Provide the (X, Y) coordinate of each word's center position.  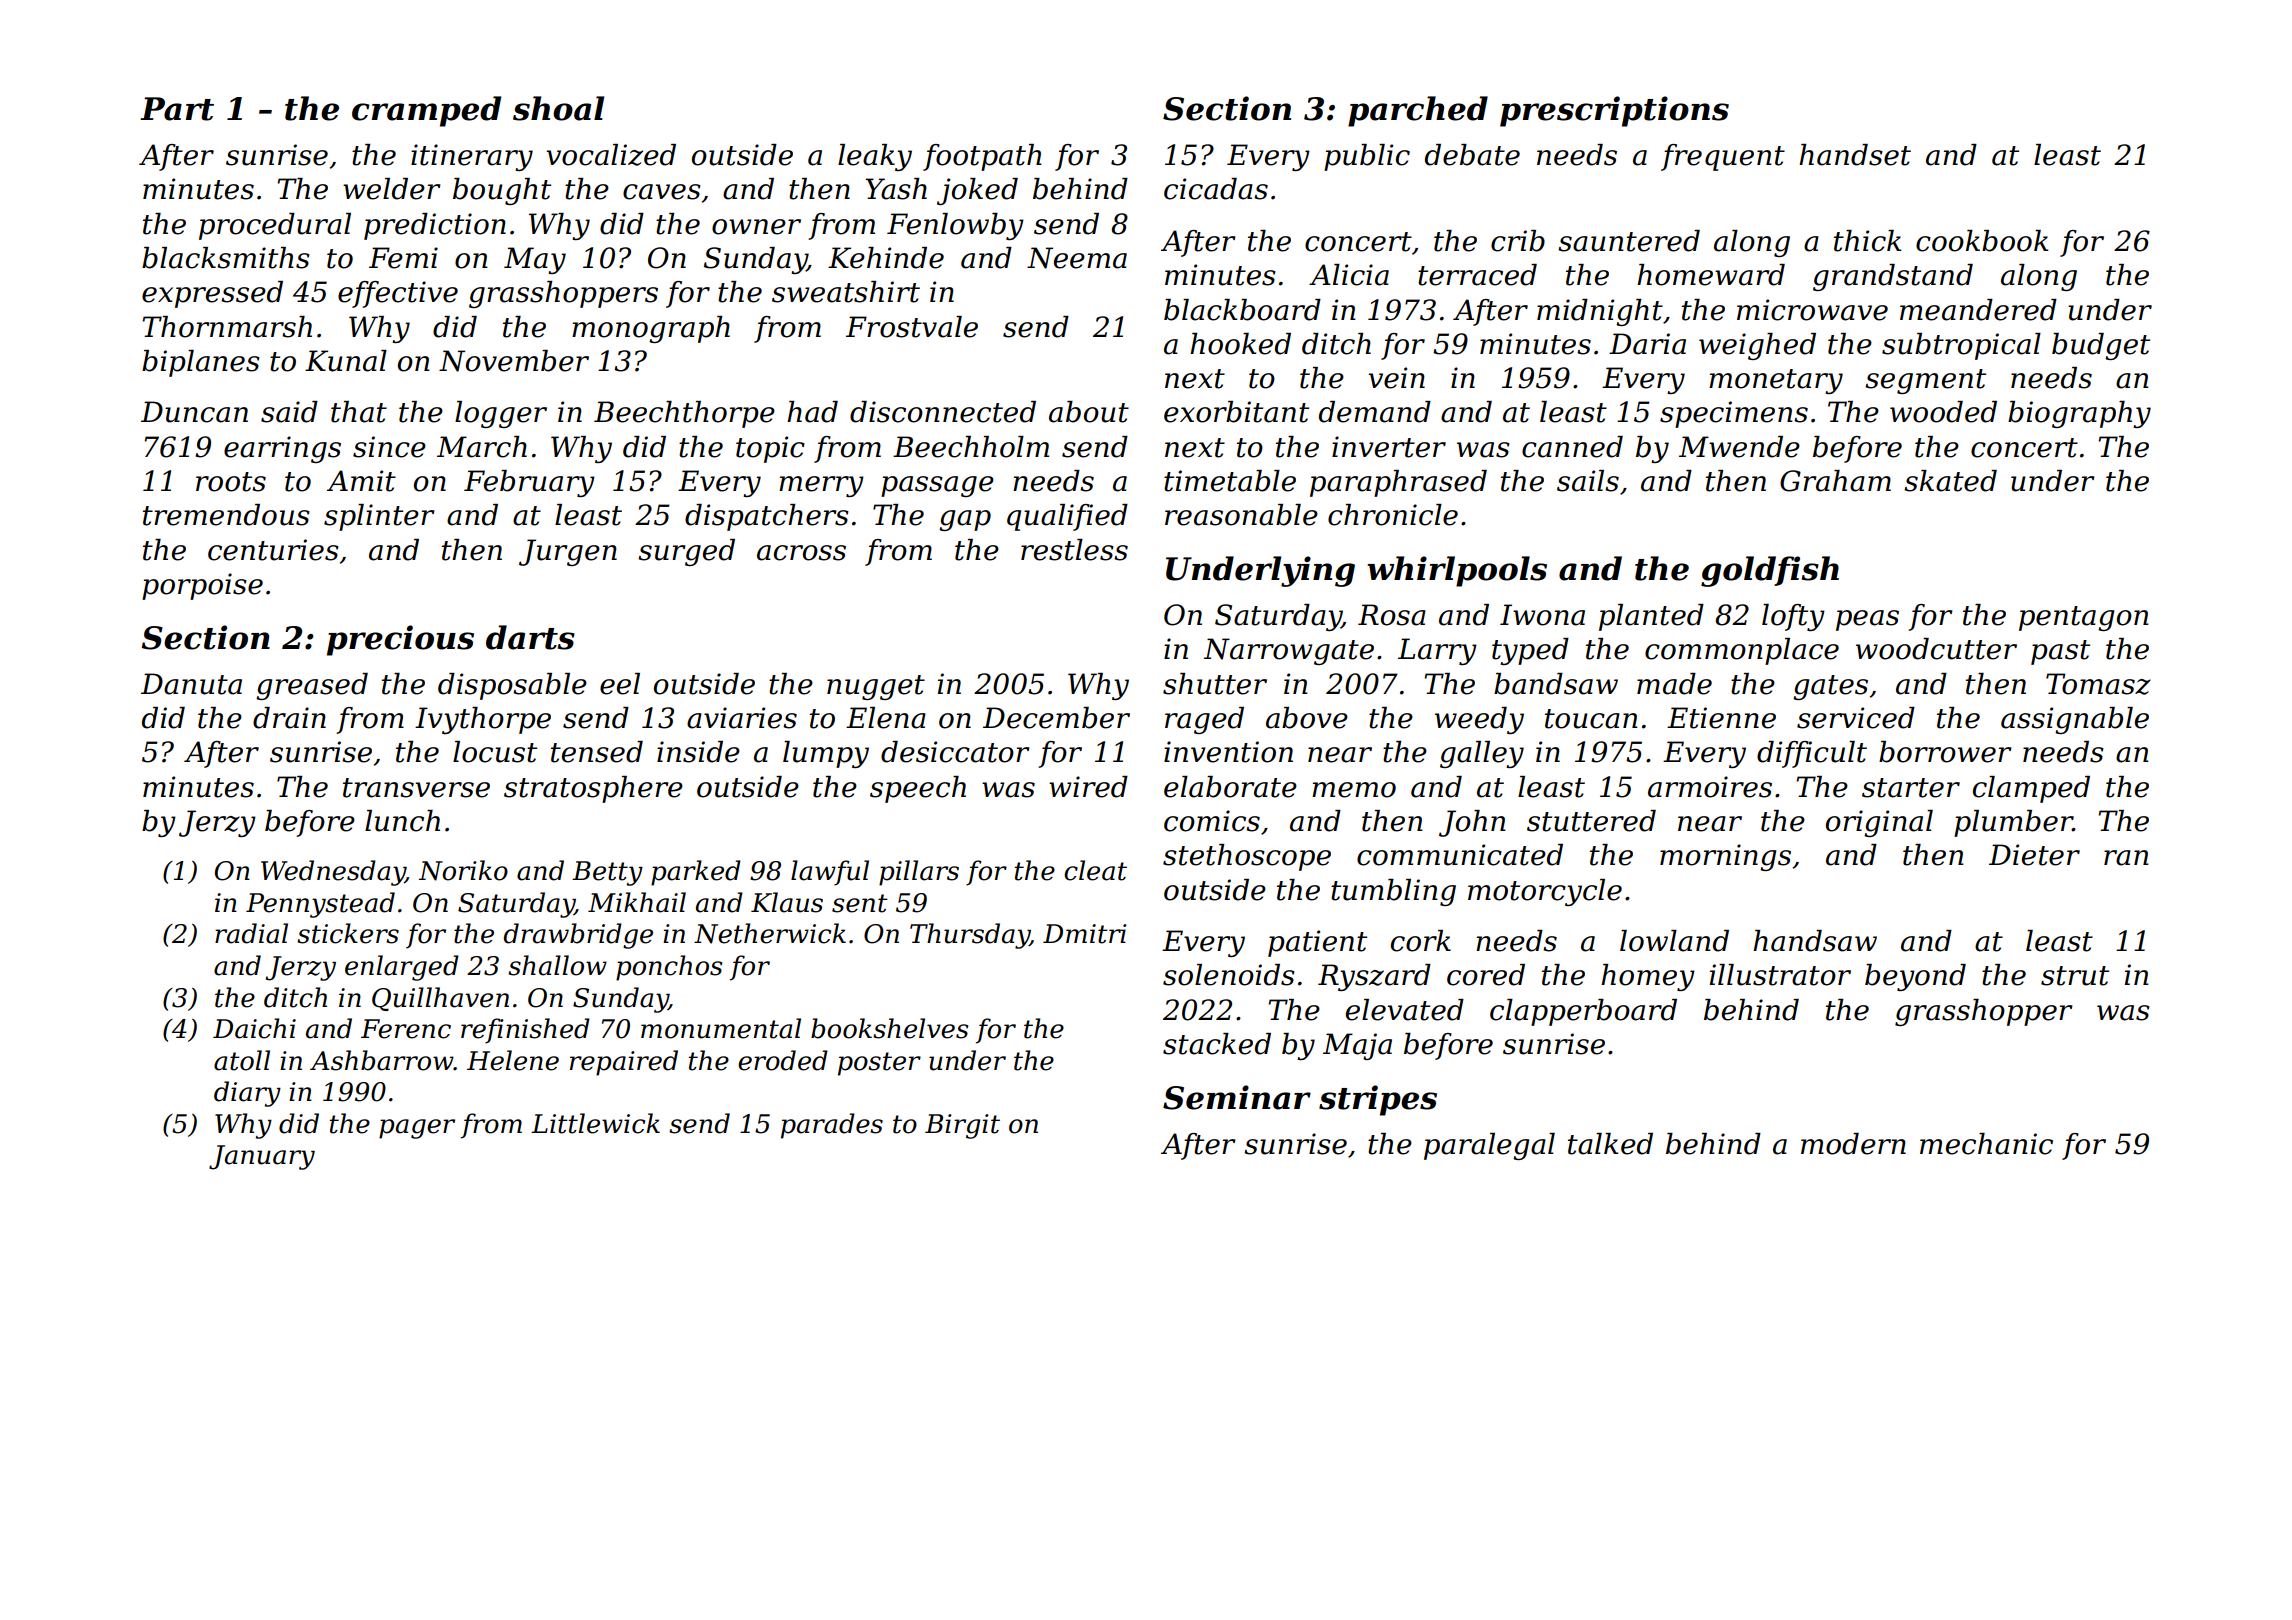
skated (1950, 481)
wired (1088, 787)
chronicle (1393, 515)
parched (1418, 111)
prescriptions (1614, 111)
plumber (2013, 823)
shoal (558, 108)
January (262, 1157)
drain (289, 718)
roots (231, 482)
